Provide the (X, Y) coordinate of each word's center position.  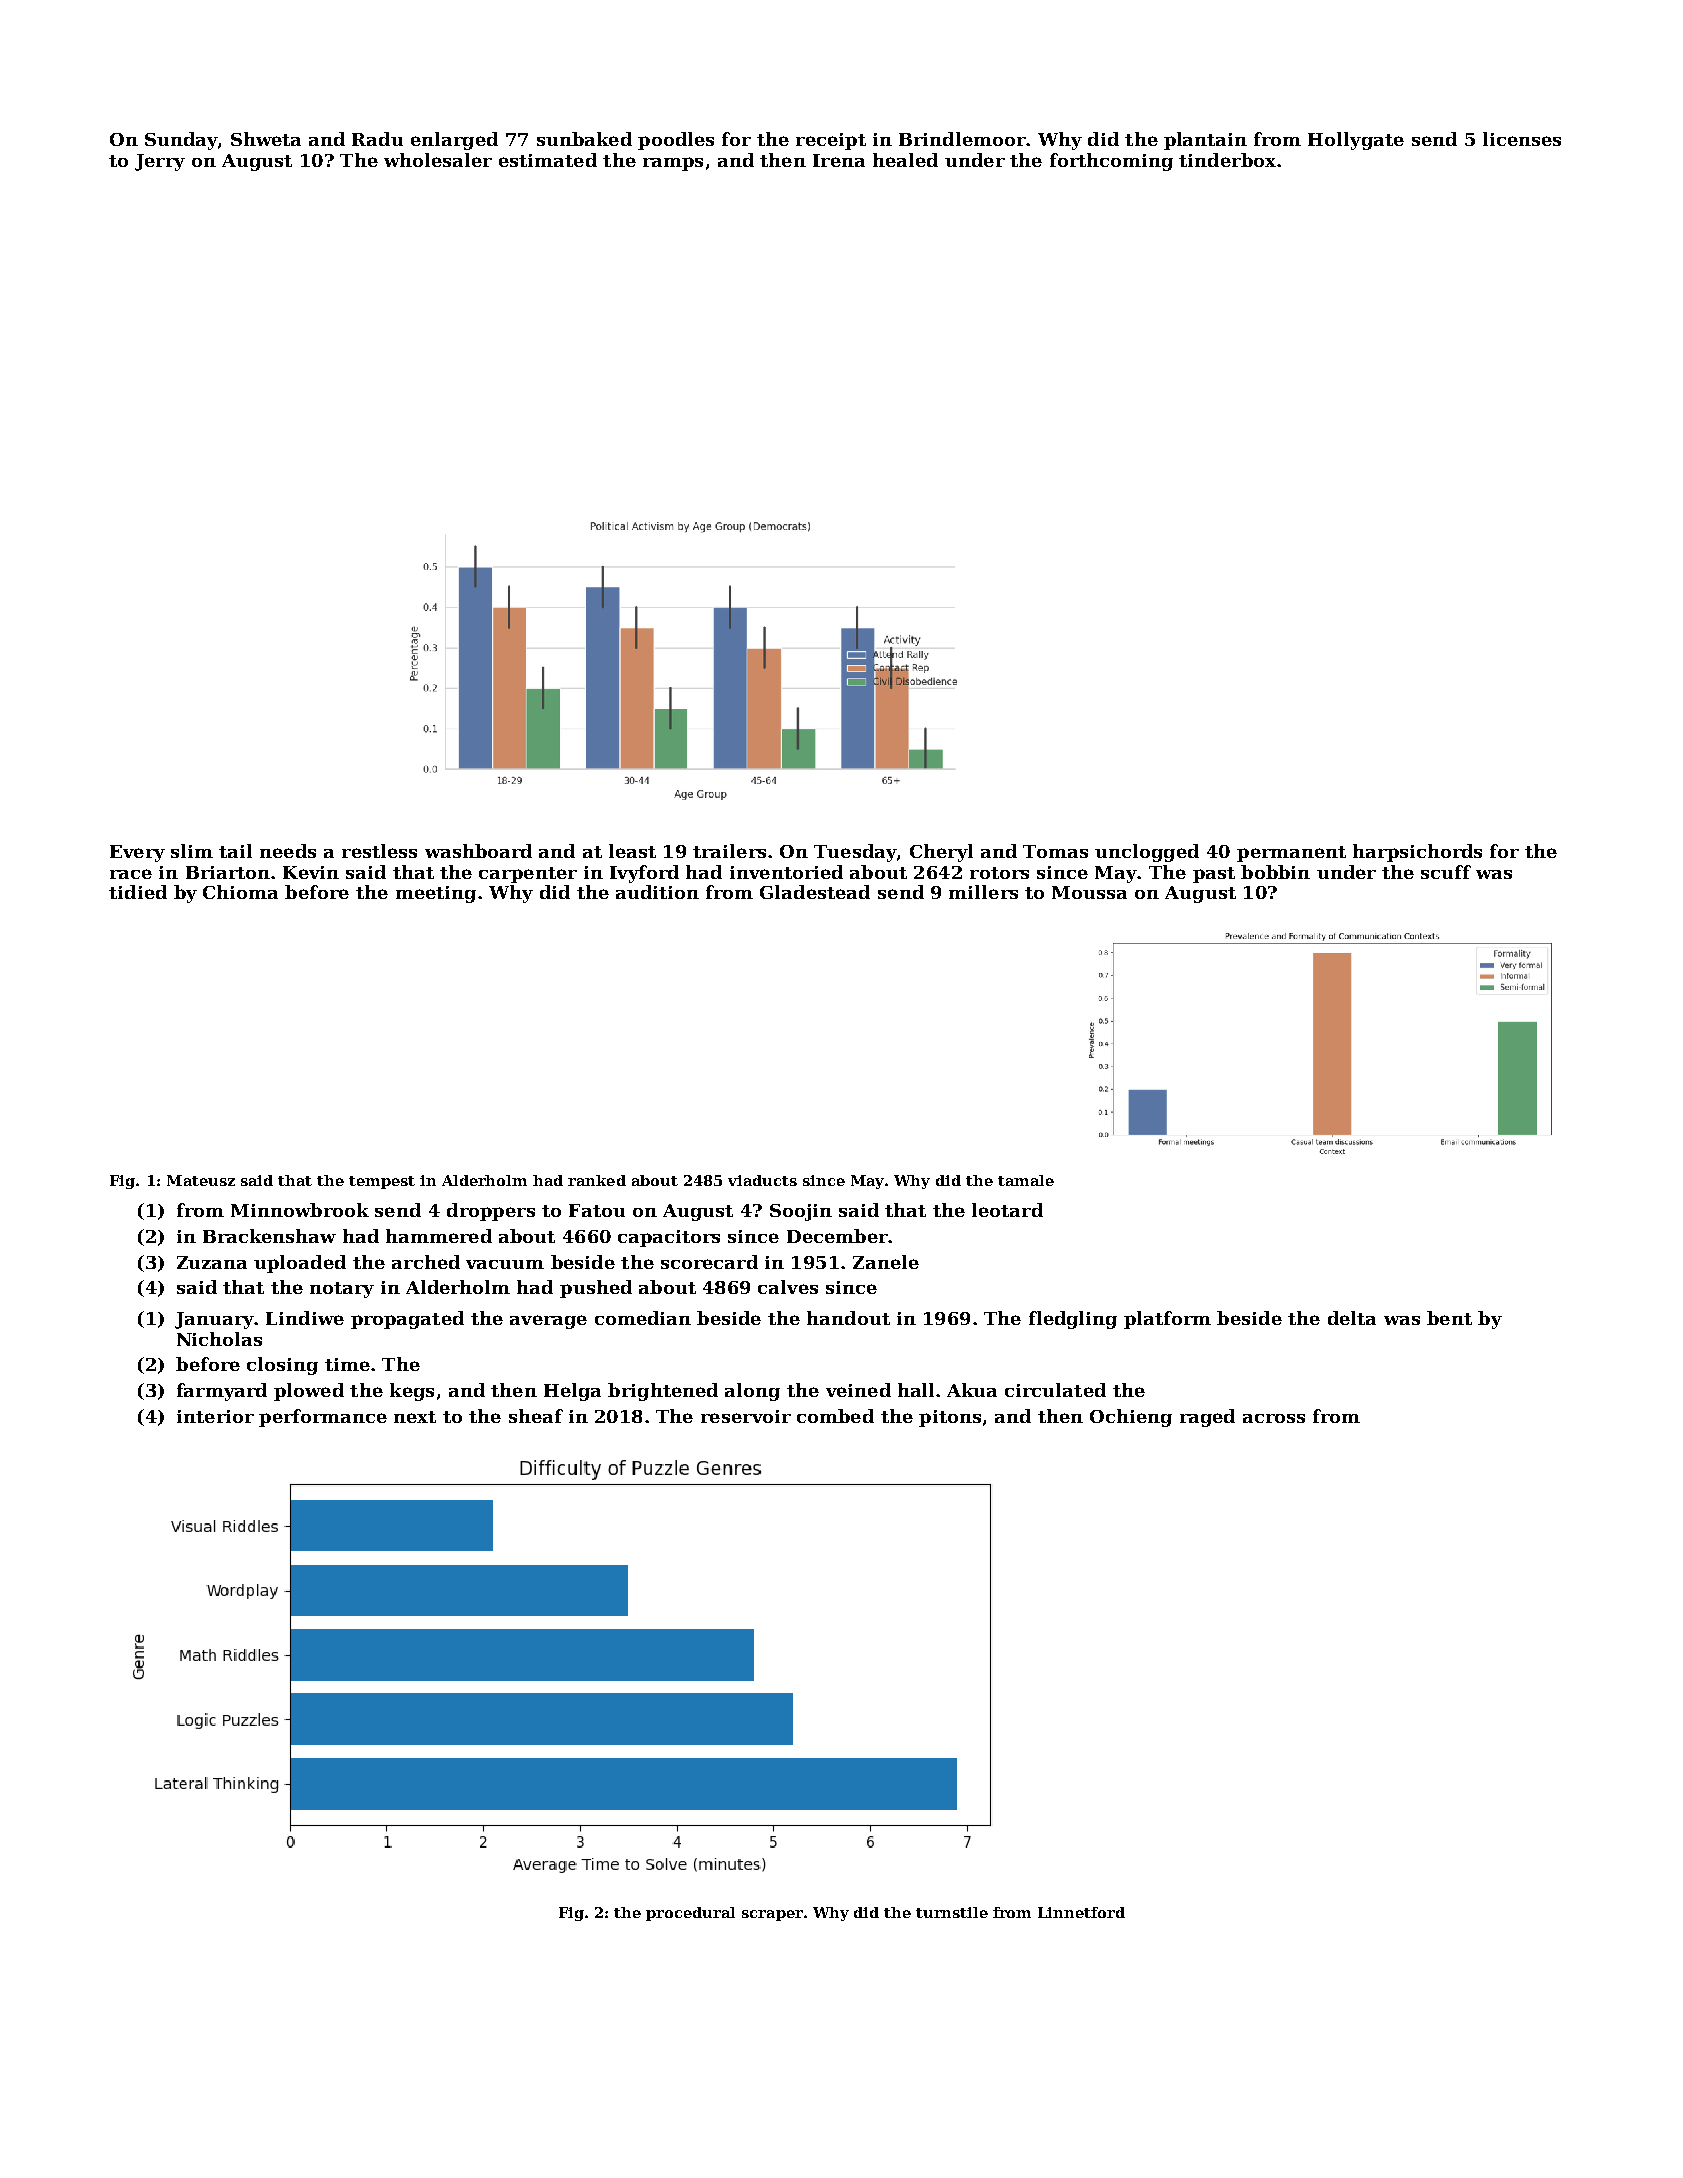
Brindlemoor (962, 139)
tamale (1026, 1180)
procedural (690, 1914)
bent (1449, 1318)
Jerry (160, 162)
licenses (1522, 139)
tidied (138, 892)
